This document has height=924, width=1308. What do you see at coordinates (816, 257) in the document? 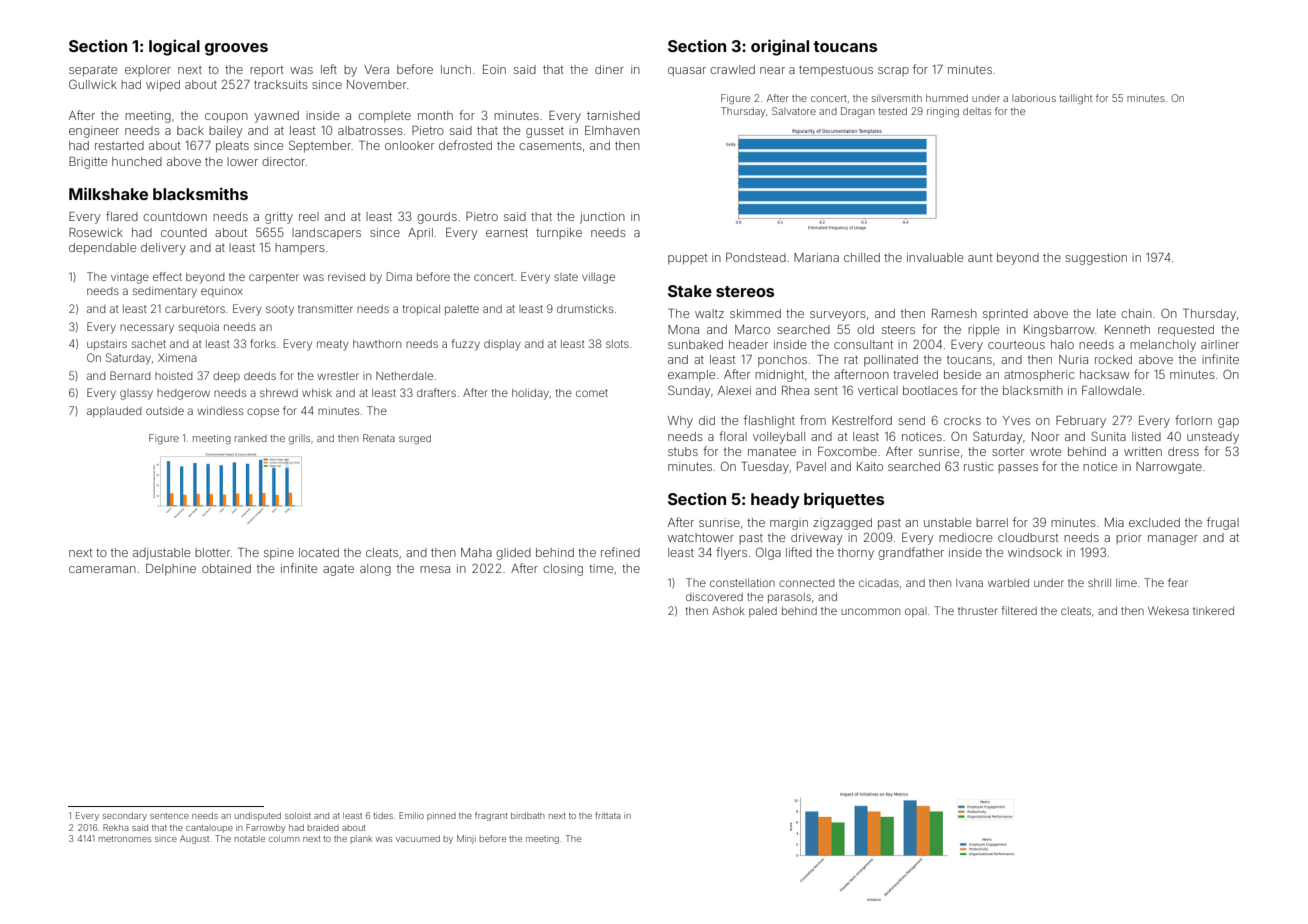
I see `Mariana` at bounding box center [816, 257].
